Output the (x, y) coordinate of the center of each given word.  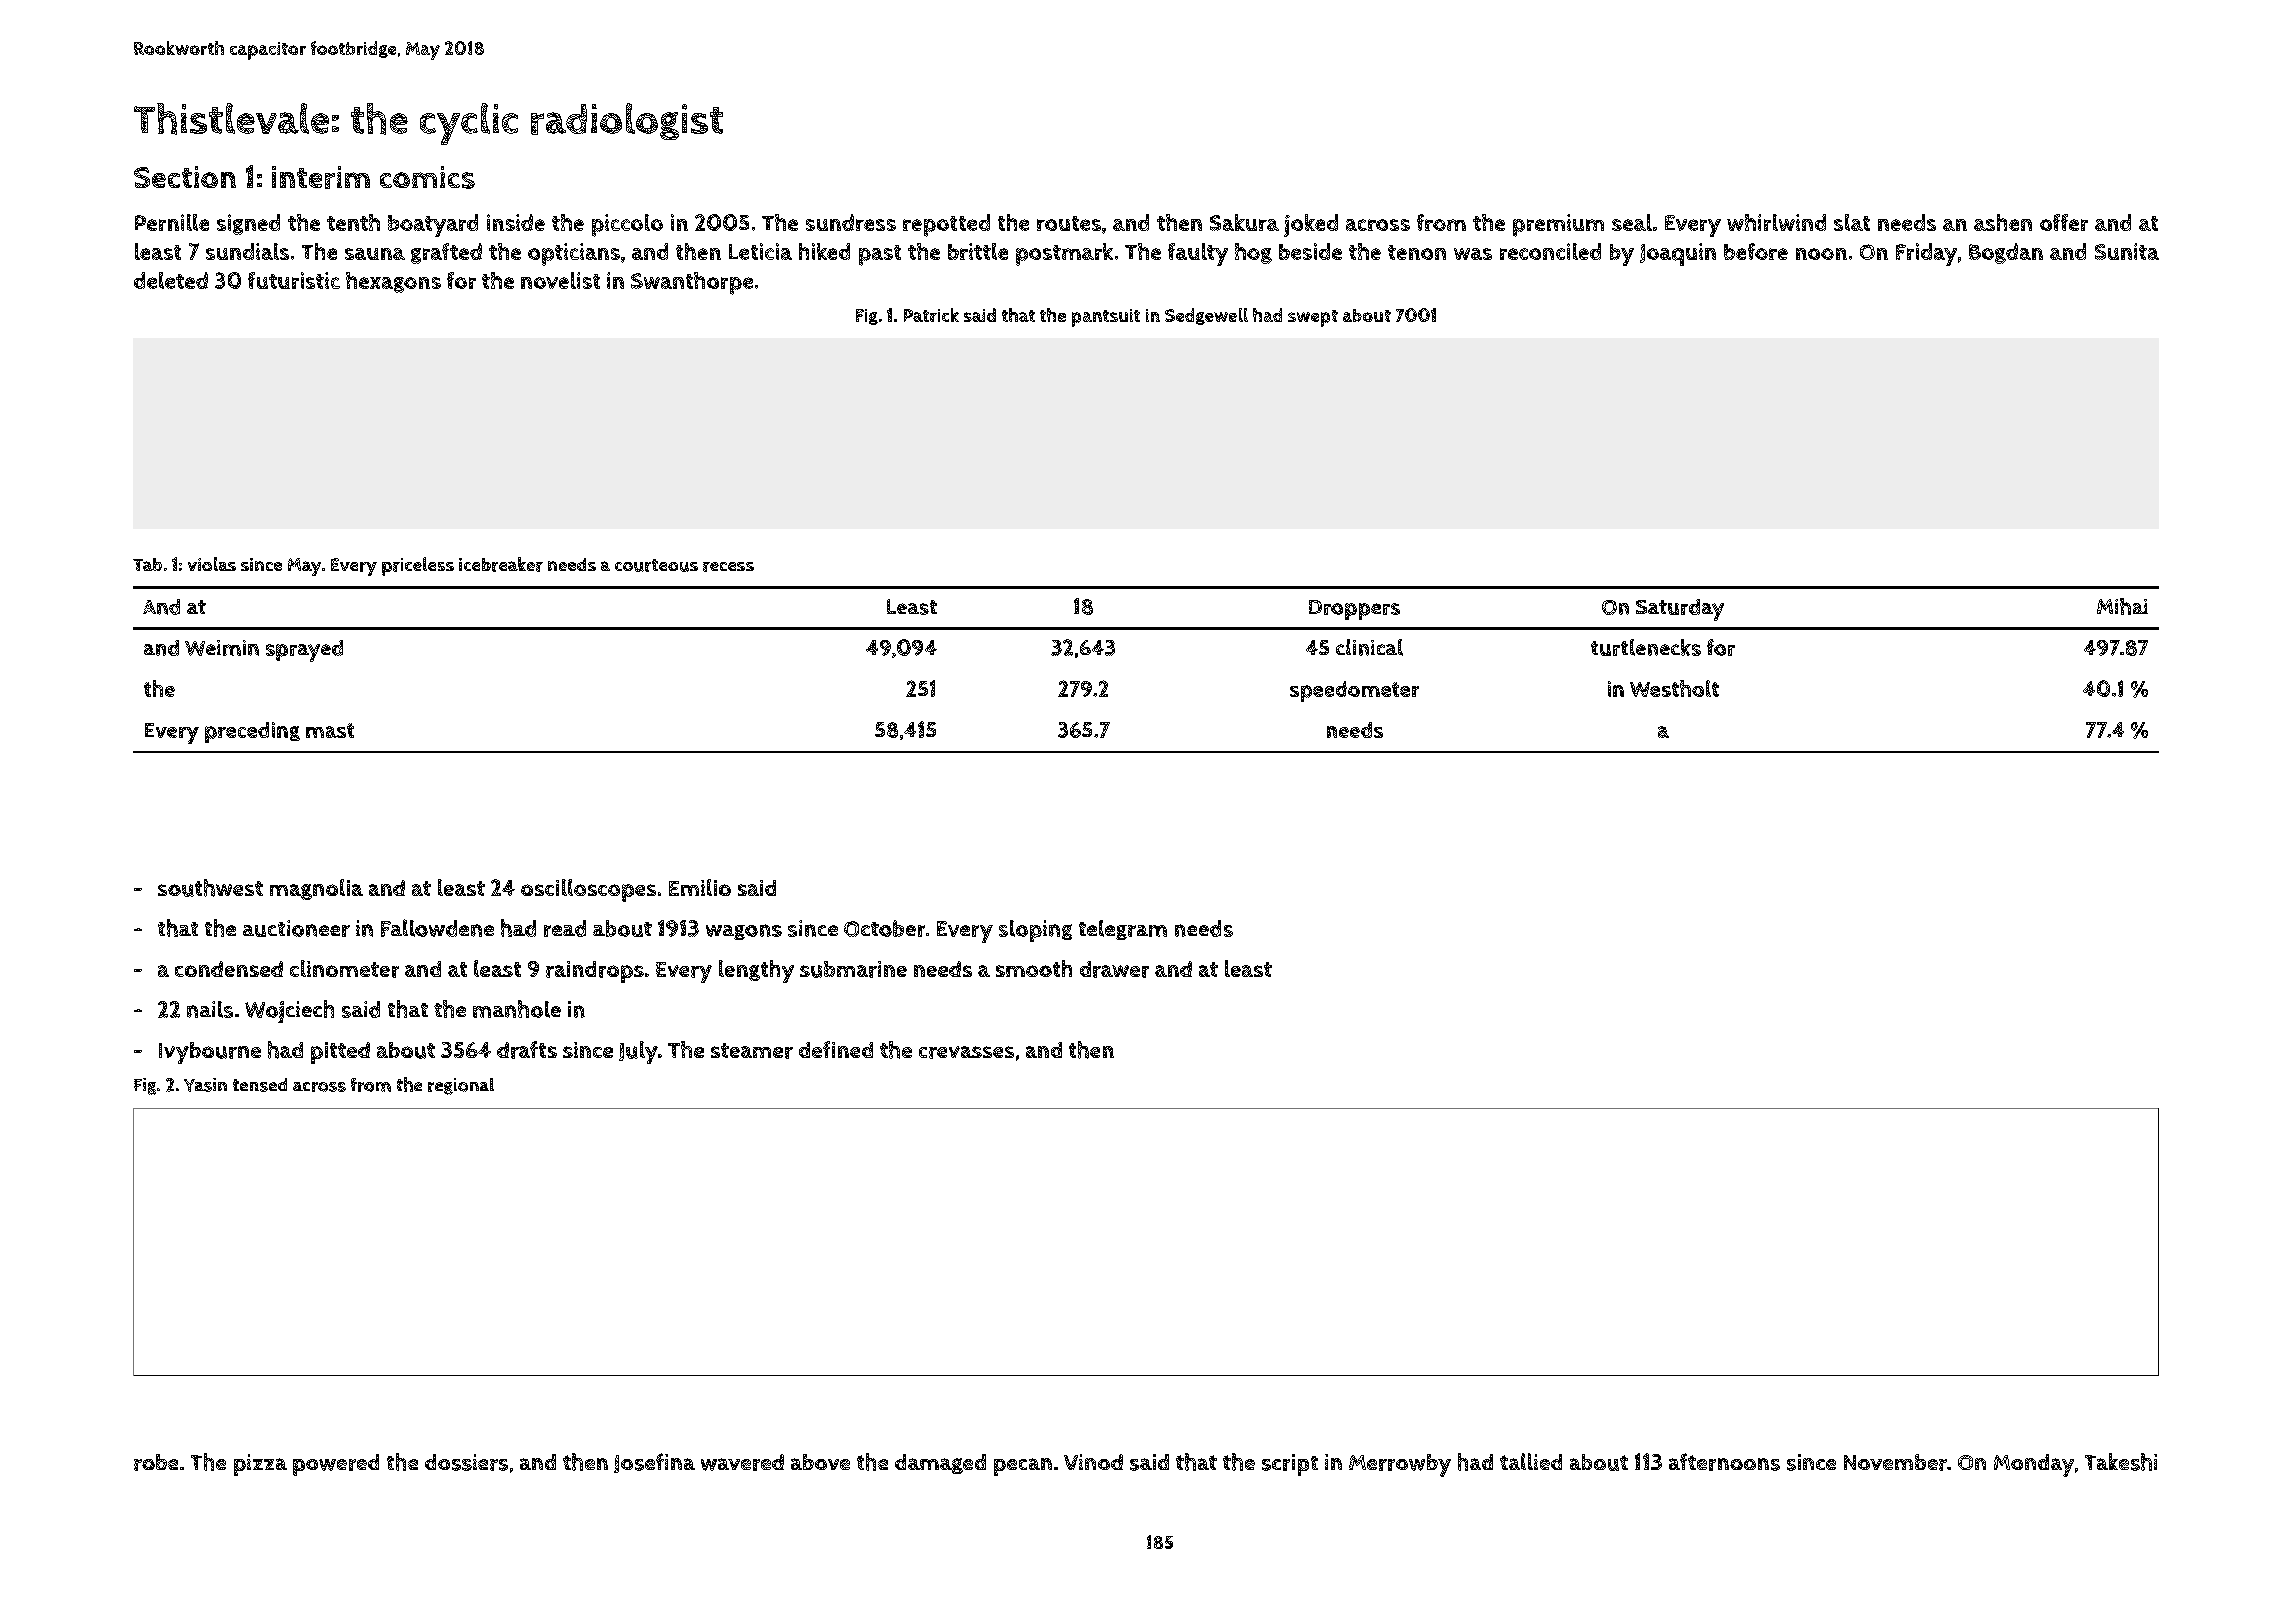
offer (2064, 222)
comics (427, 177)
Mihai (2122, 606)
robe (156, 1462)
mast (330, 730)
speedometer (1354, 691)
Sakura (1244, 222)
